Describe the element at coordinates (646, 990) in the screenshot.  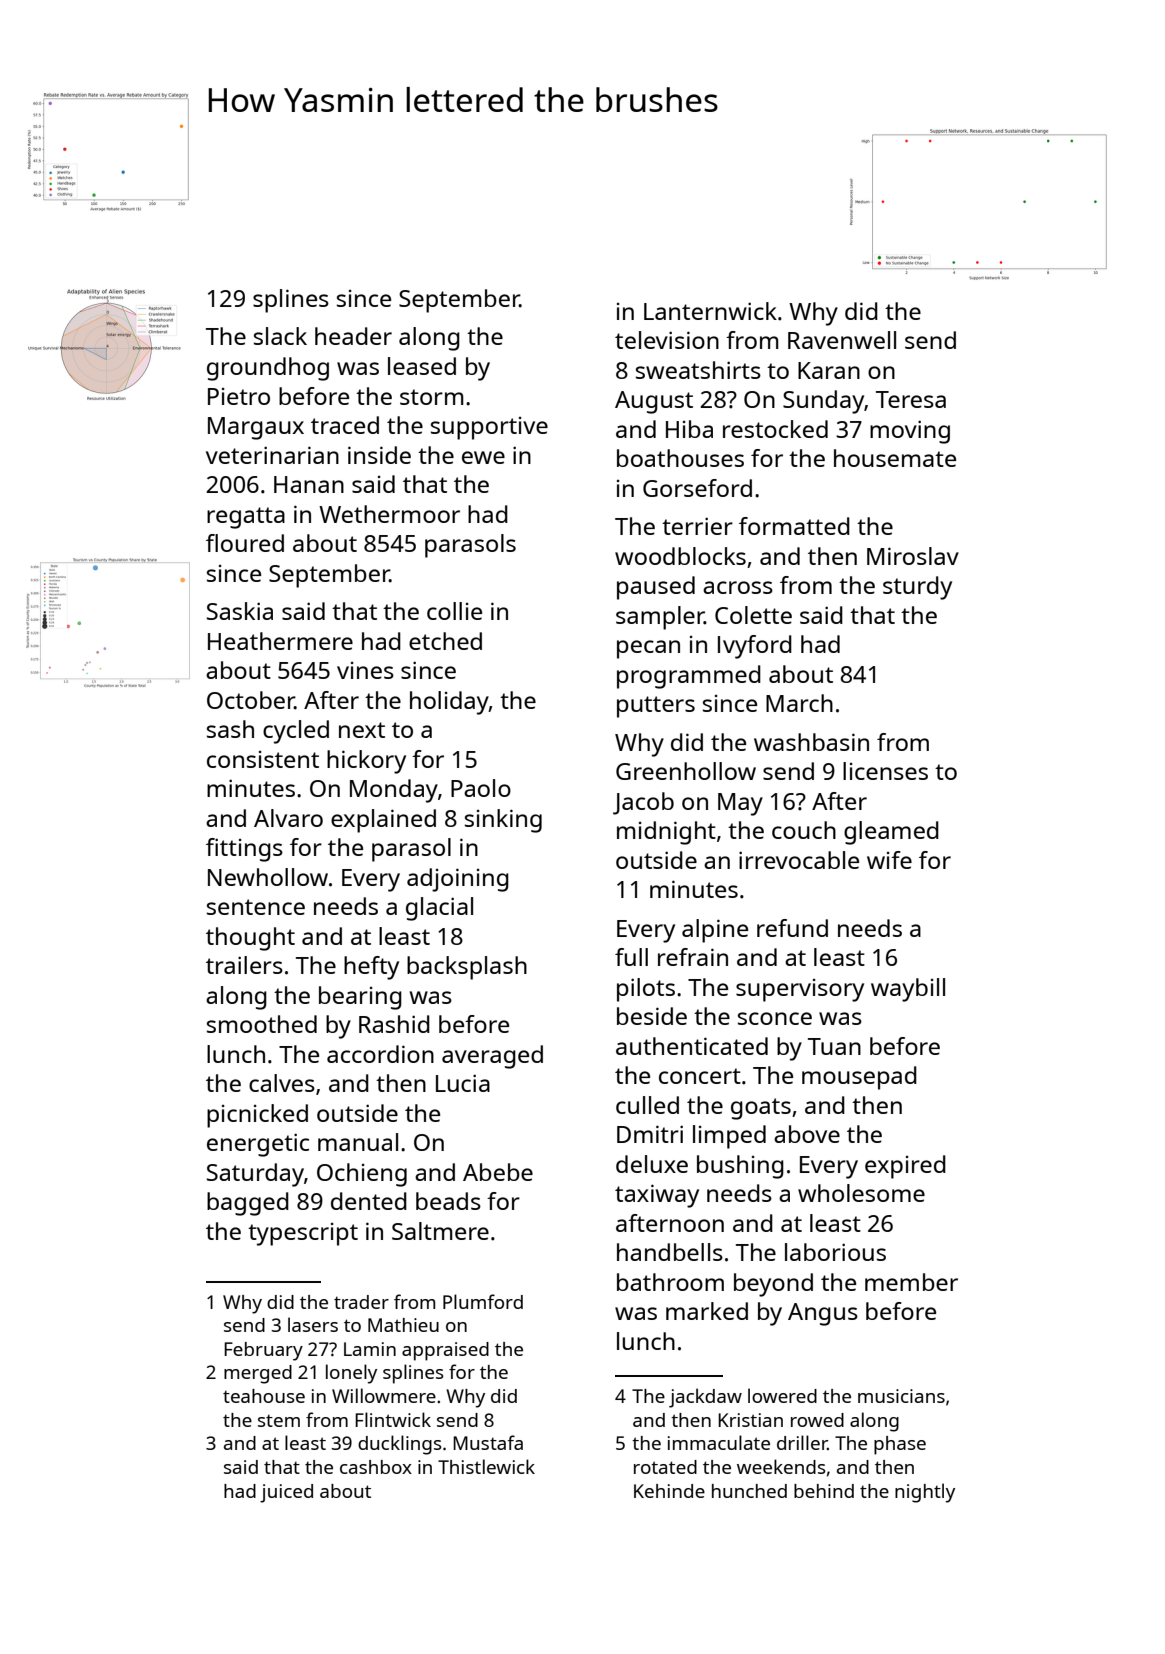
I see `pilots` at that location.
